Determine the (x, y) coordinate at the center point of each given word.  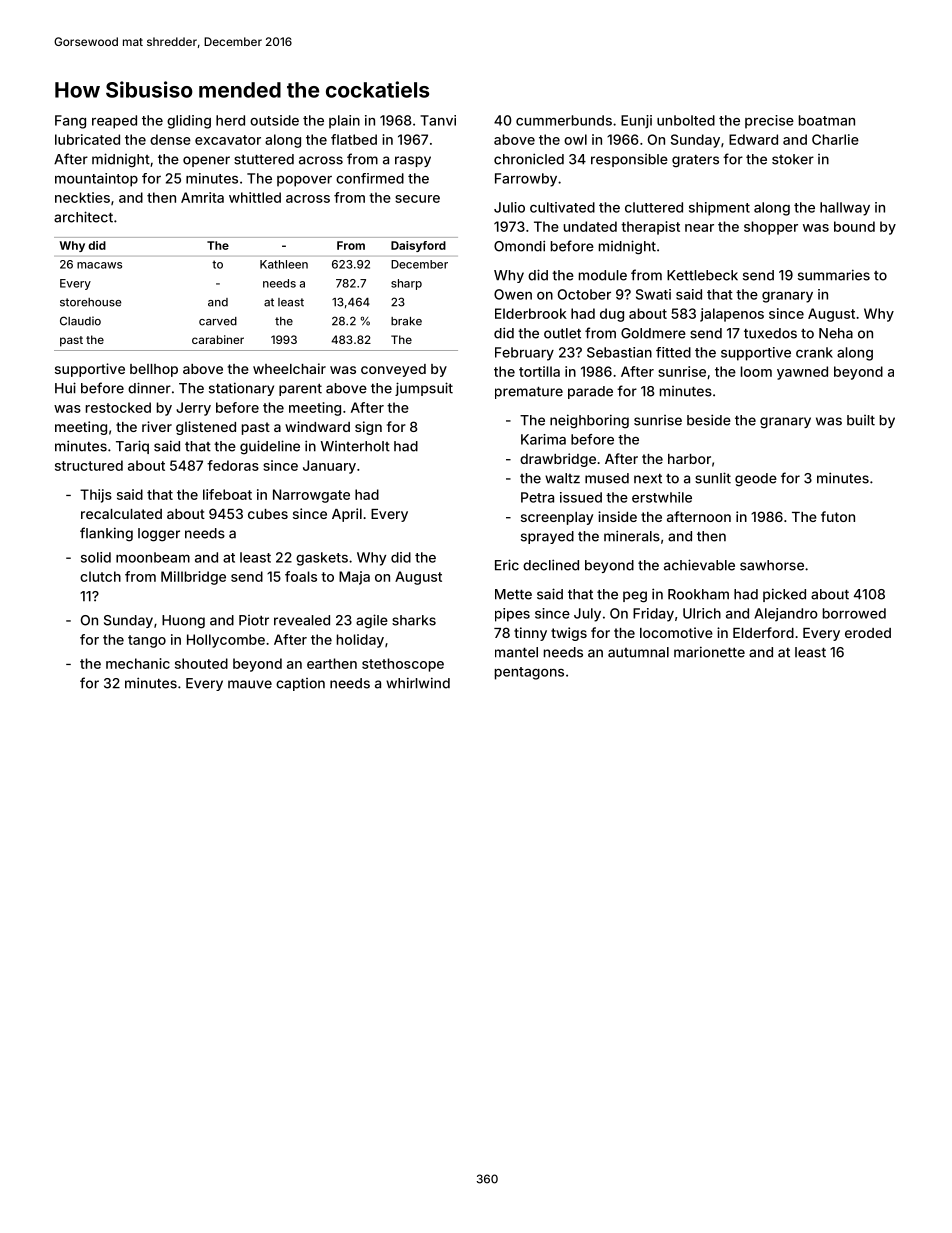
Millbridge (193, 578)
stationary (241, 389)
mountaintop (96, 180)
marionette (709, 652)
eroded (868, 633)
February (524, 354)
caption (300, 684)
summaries (834, 275)
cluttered (654, 207)
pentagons (529, 673)
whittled (255, 197)
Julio (509, 207)
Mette (513, 594)
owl (575, 139)
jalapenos (732, 315)
